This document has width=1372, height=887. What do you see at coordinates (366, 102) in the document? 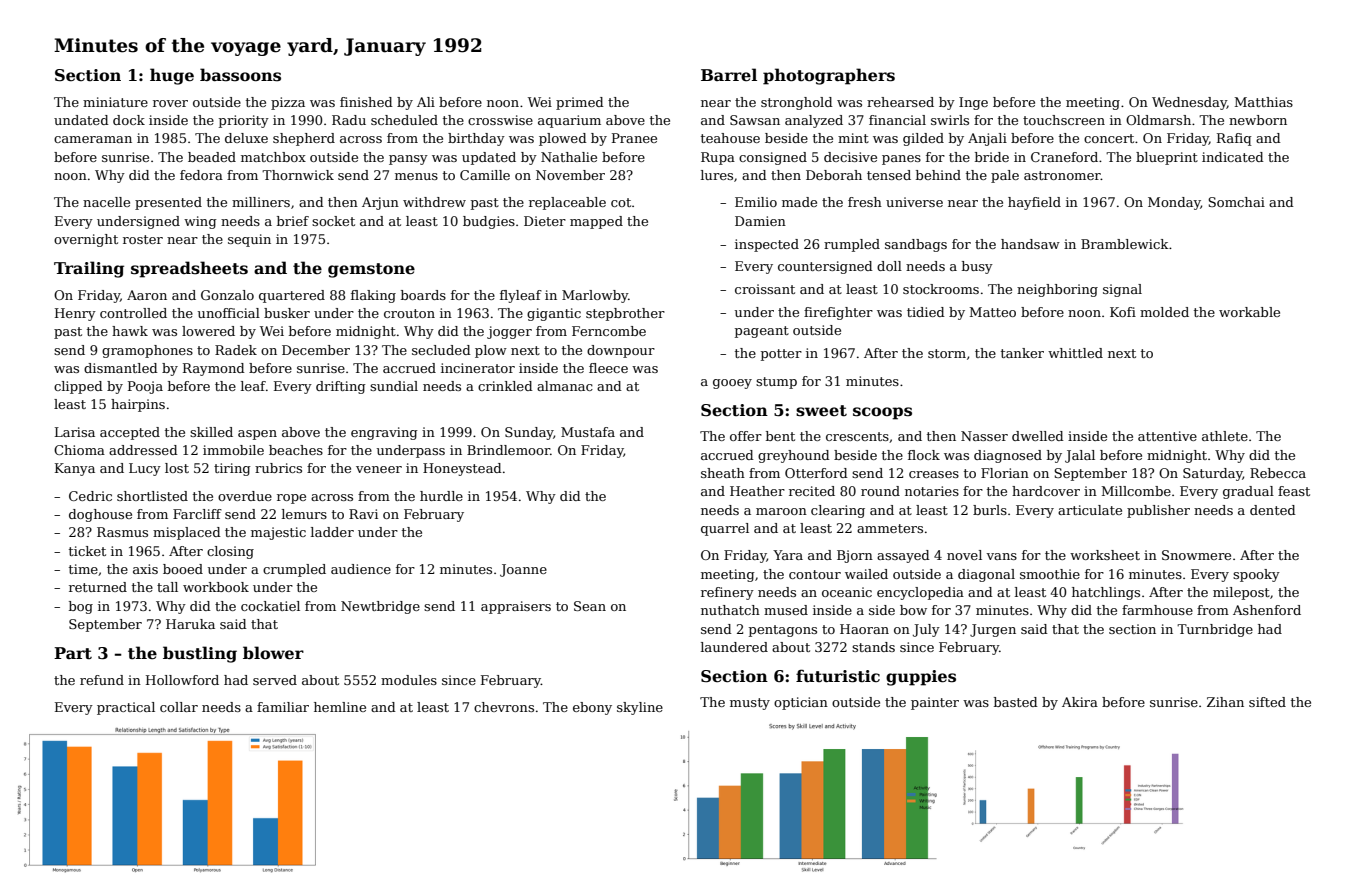
I see `finished` at bounding box center [366, 102].
